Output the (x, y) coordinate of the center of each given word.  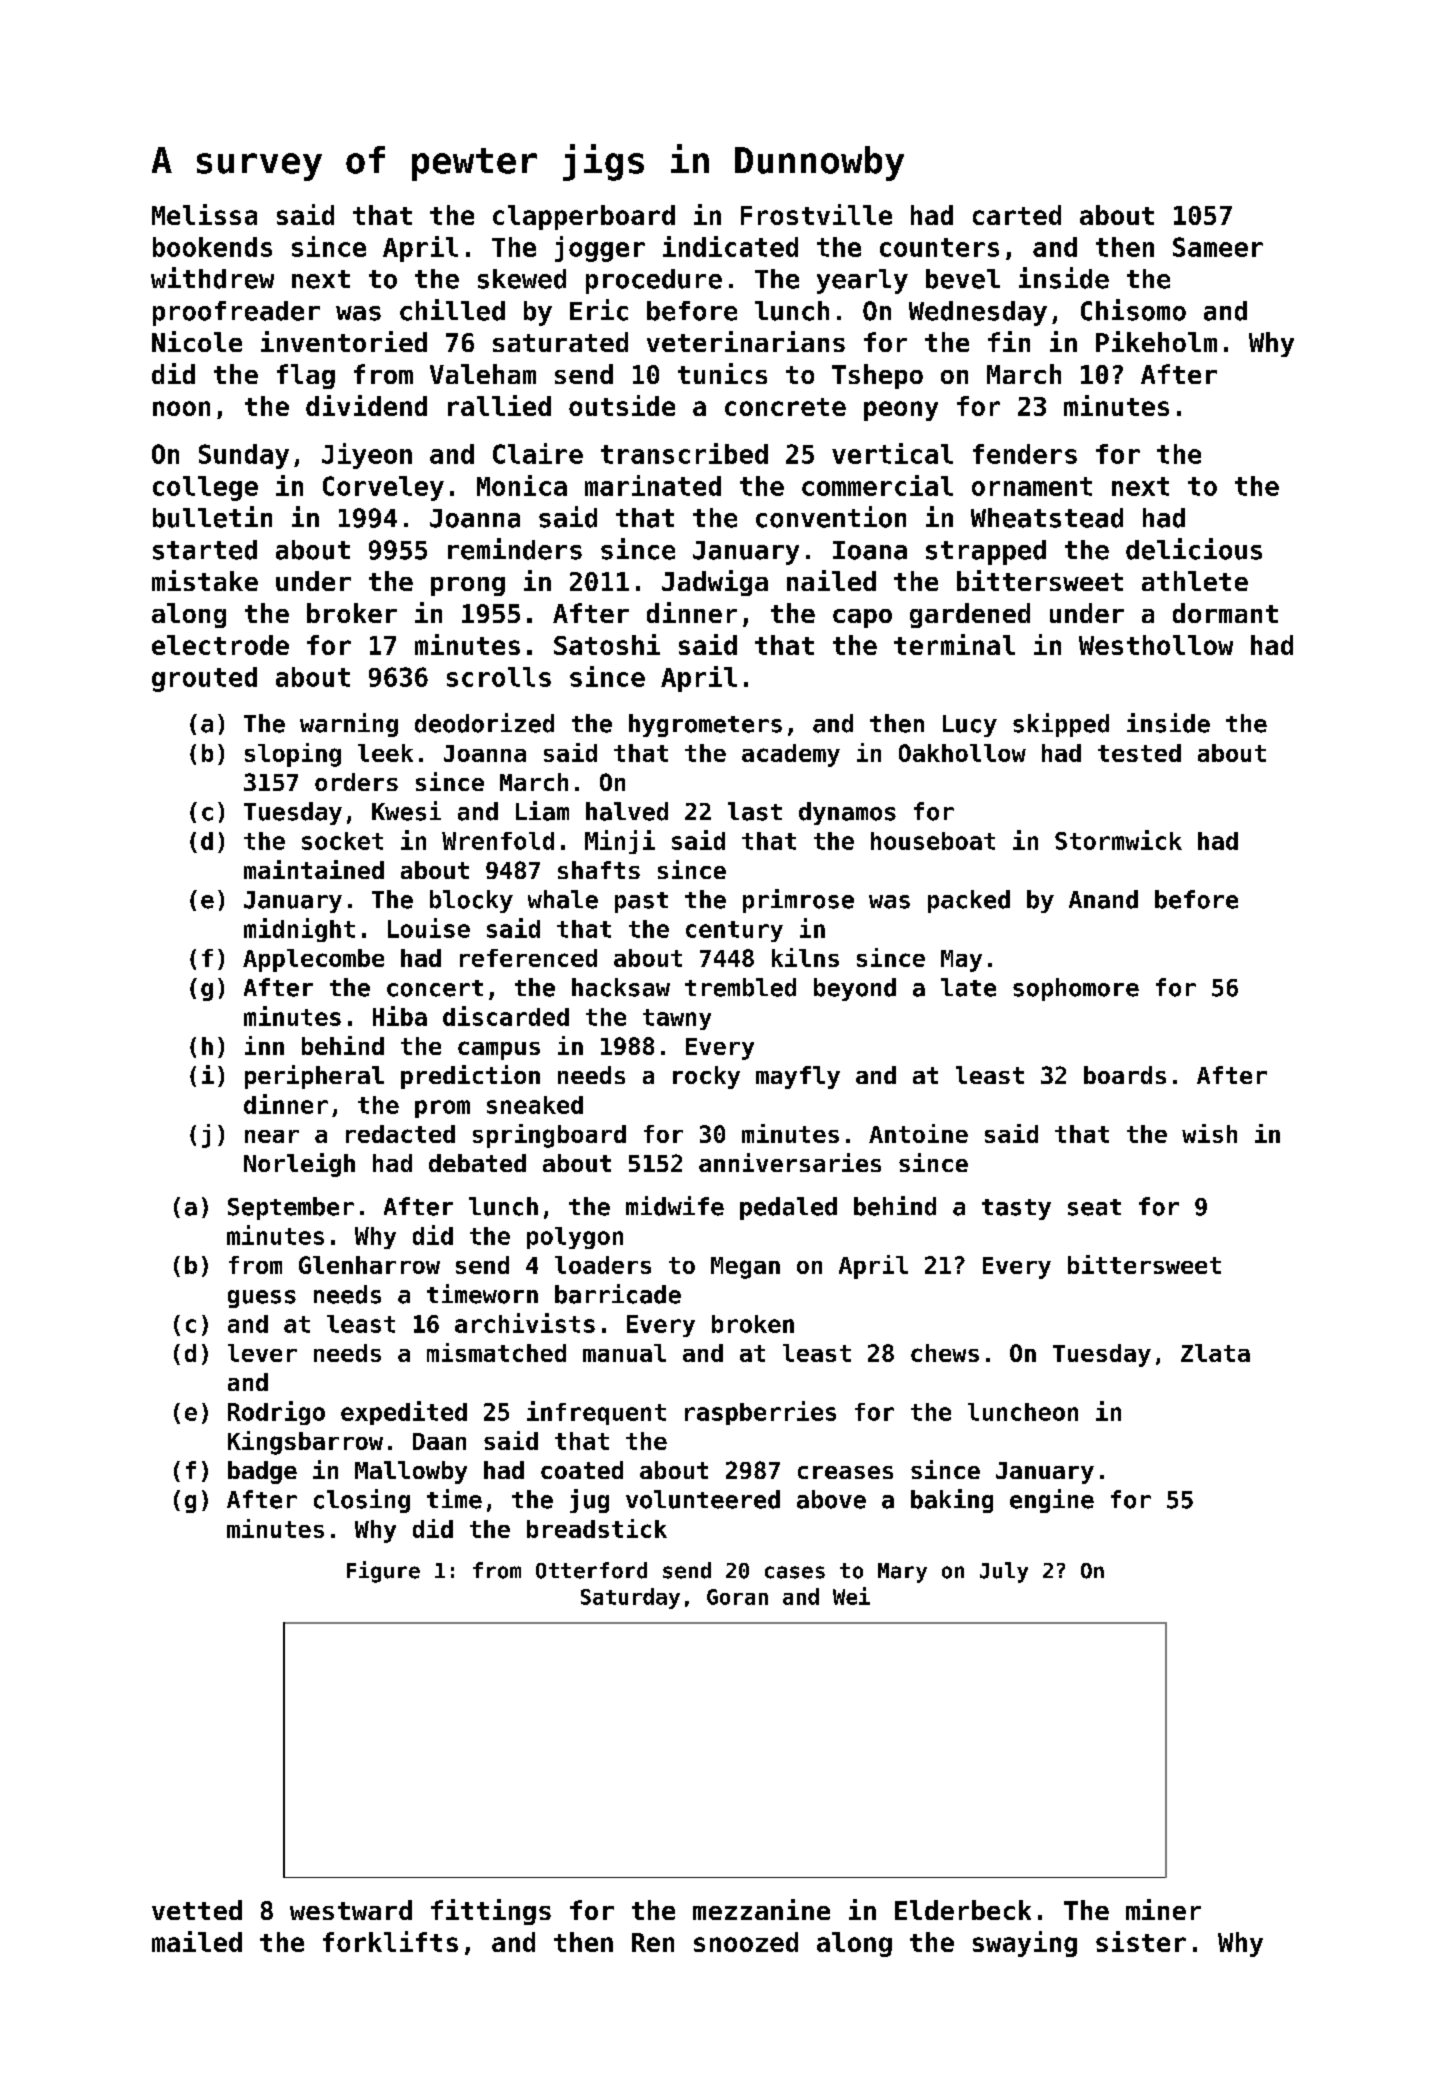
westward (351, 1910)
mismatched (496, 1352)
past (641, 902)
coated (582, 1470)
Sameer (1218, 247)
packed (969, 901)
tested (1139, 753)
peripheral (314, 1077)
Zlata (1215, 1353)
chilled (452, 310)
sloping (293, 755)
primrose (798, 901)
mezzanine (761, 1909)
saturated (560, 342)
